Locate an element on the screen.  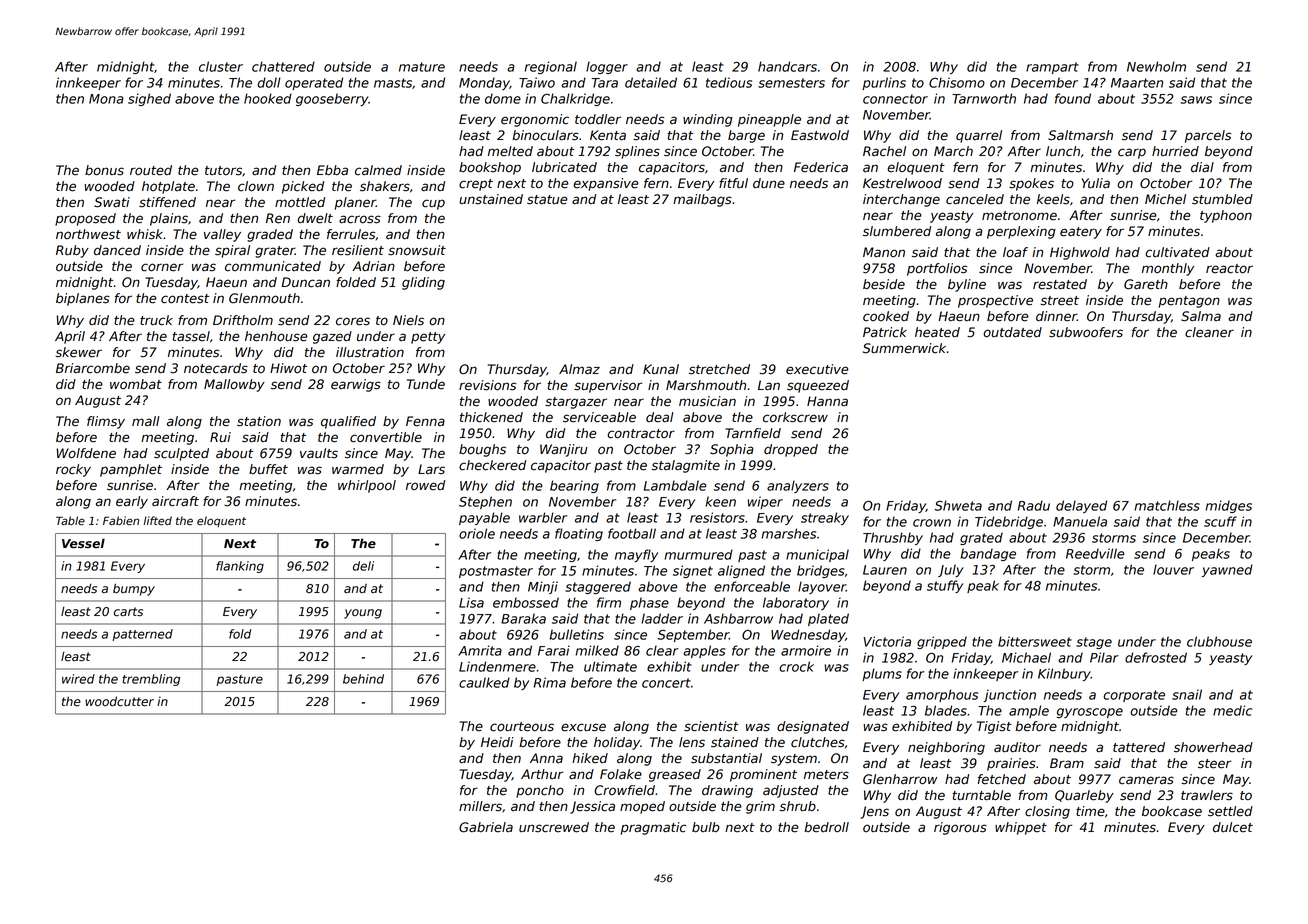
beside is located at coordinates (884, 284).
